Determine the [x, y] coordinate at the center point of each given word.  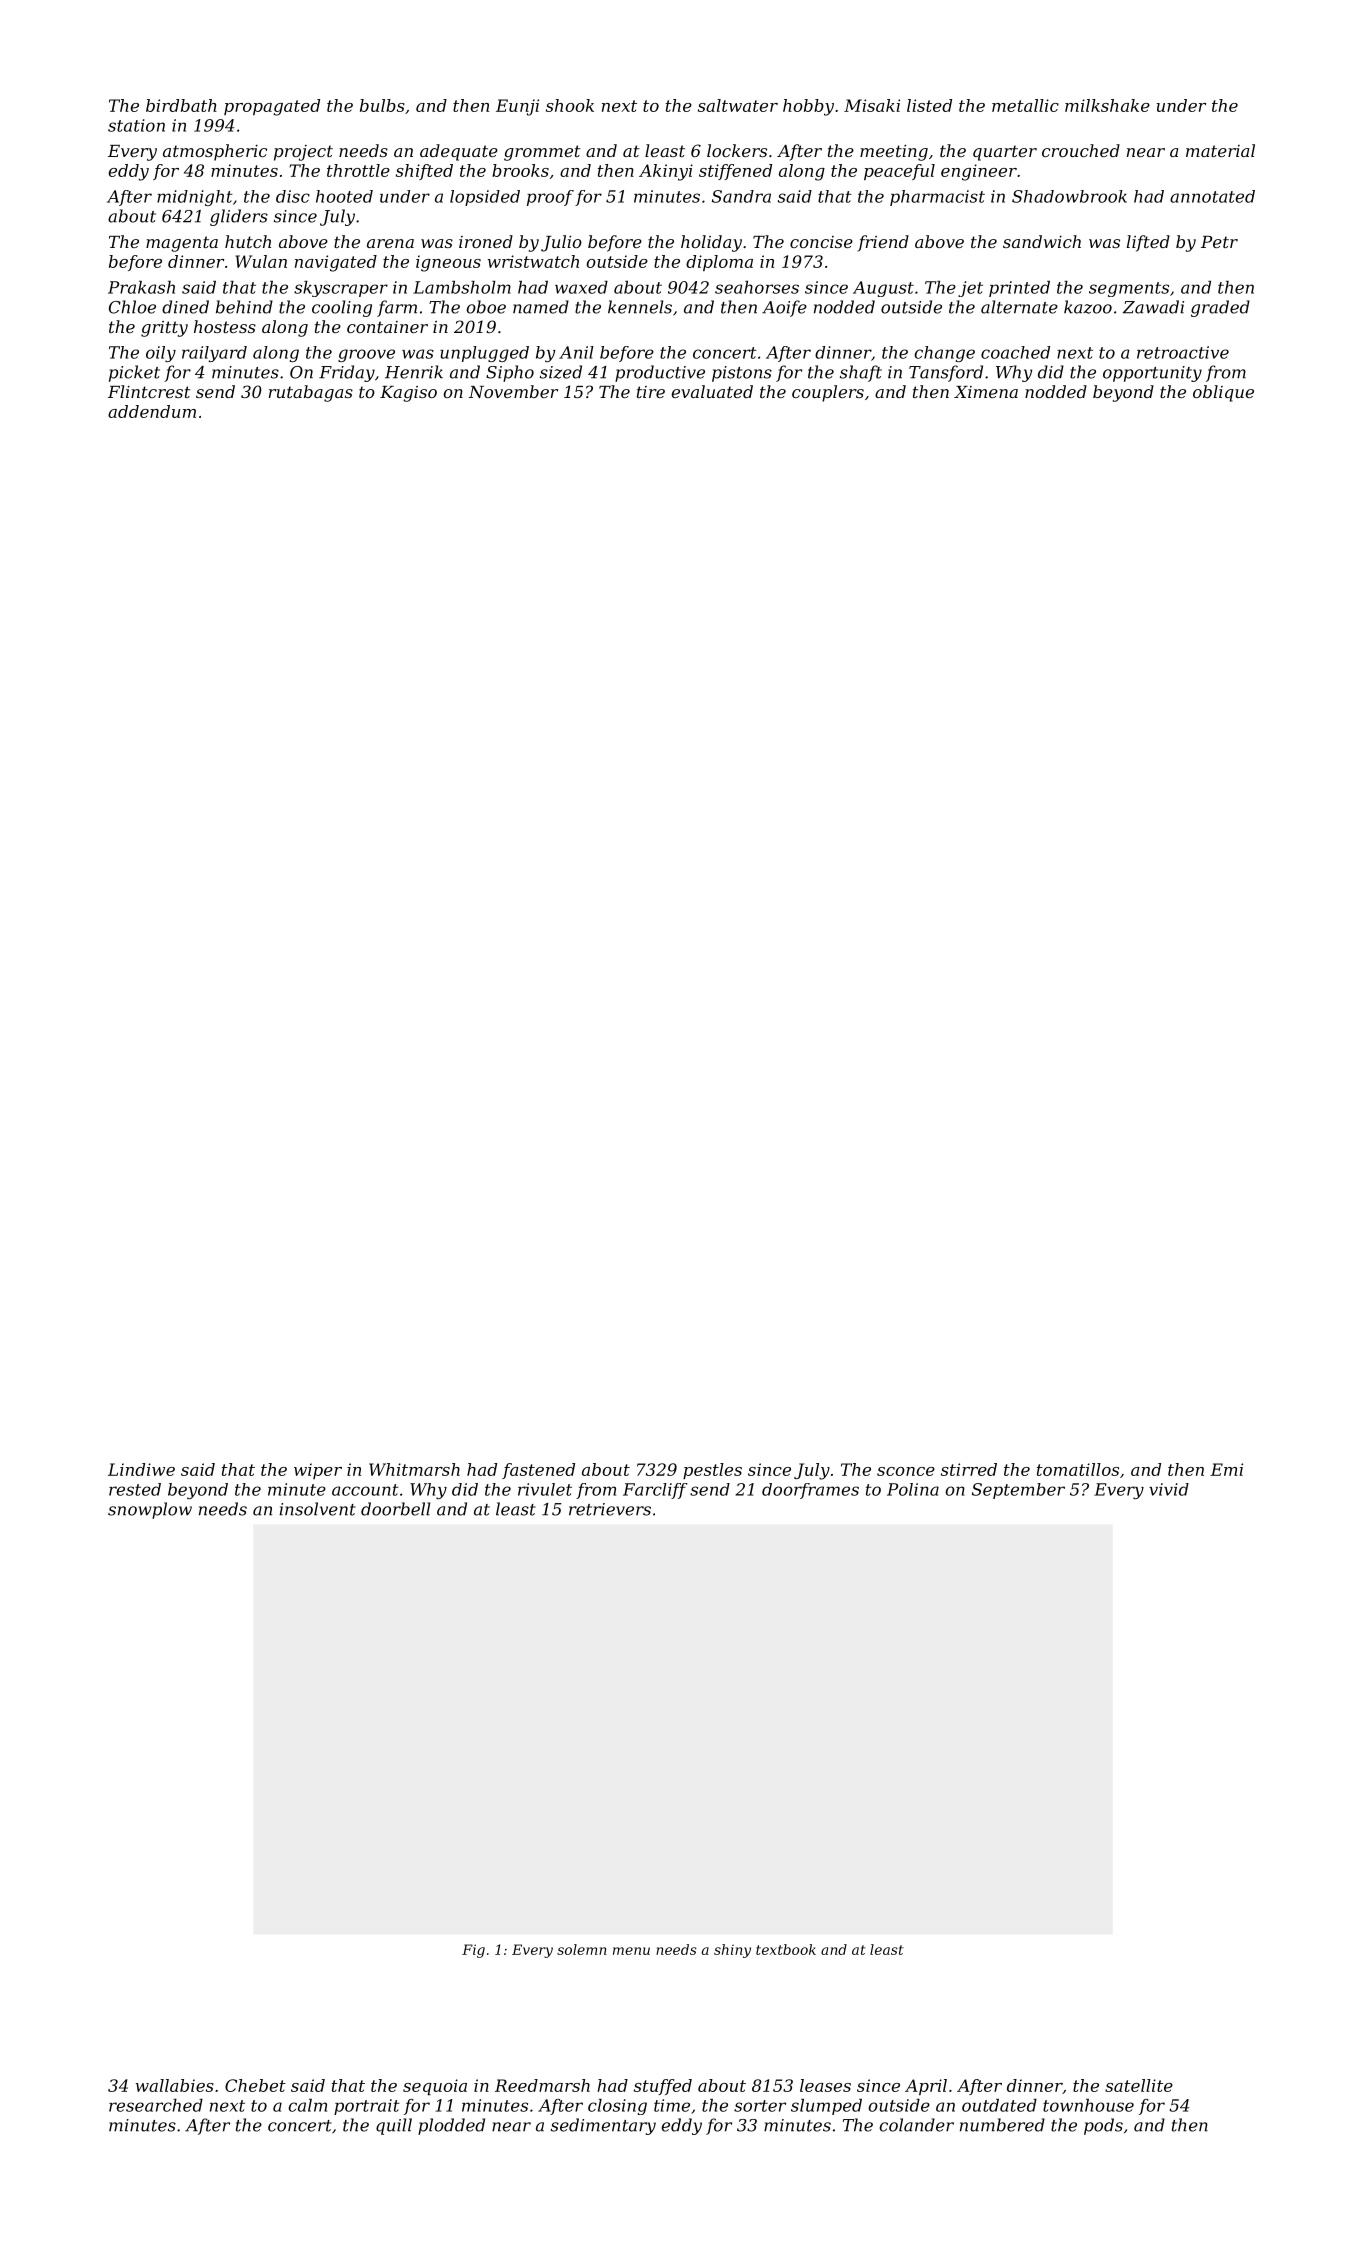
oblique [1223, 393]
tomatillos [1078, 1469]
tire [651, 392]
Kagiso [408, 394]
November [513, 391]
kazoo [1088, 307]
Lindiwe [141, 1469]
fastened [538, 1471]
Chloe [132, 307]
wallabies [175, 2085]
